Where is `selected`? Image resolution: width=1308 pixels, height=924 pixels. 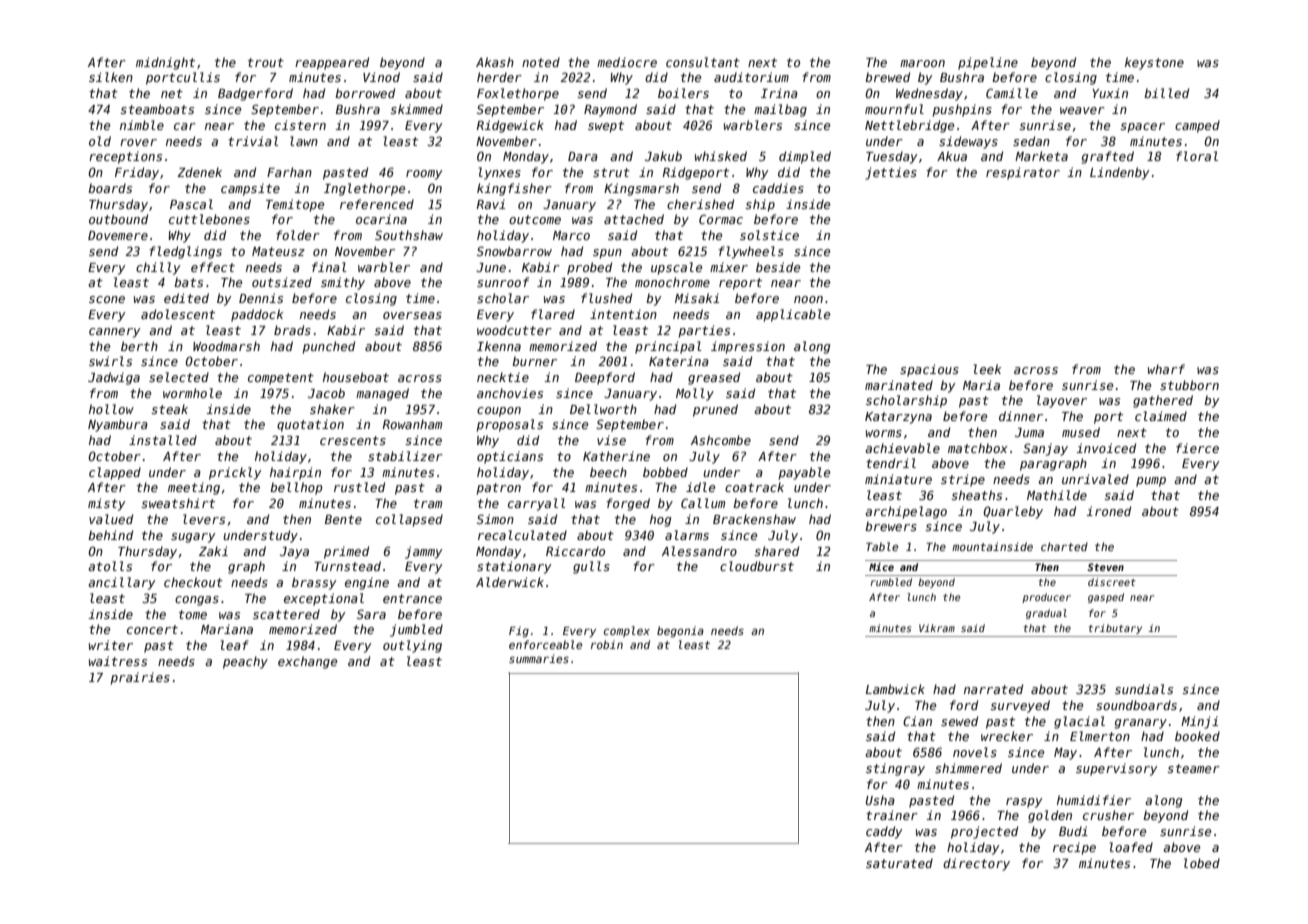 selected is located at coordinates (179, 377).
